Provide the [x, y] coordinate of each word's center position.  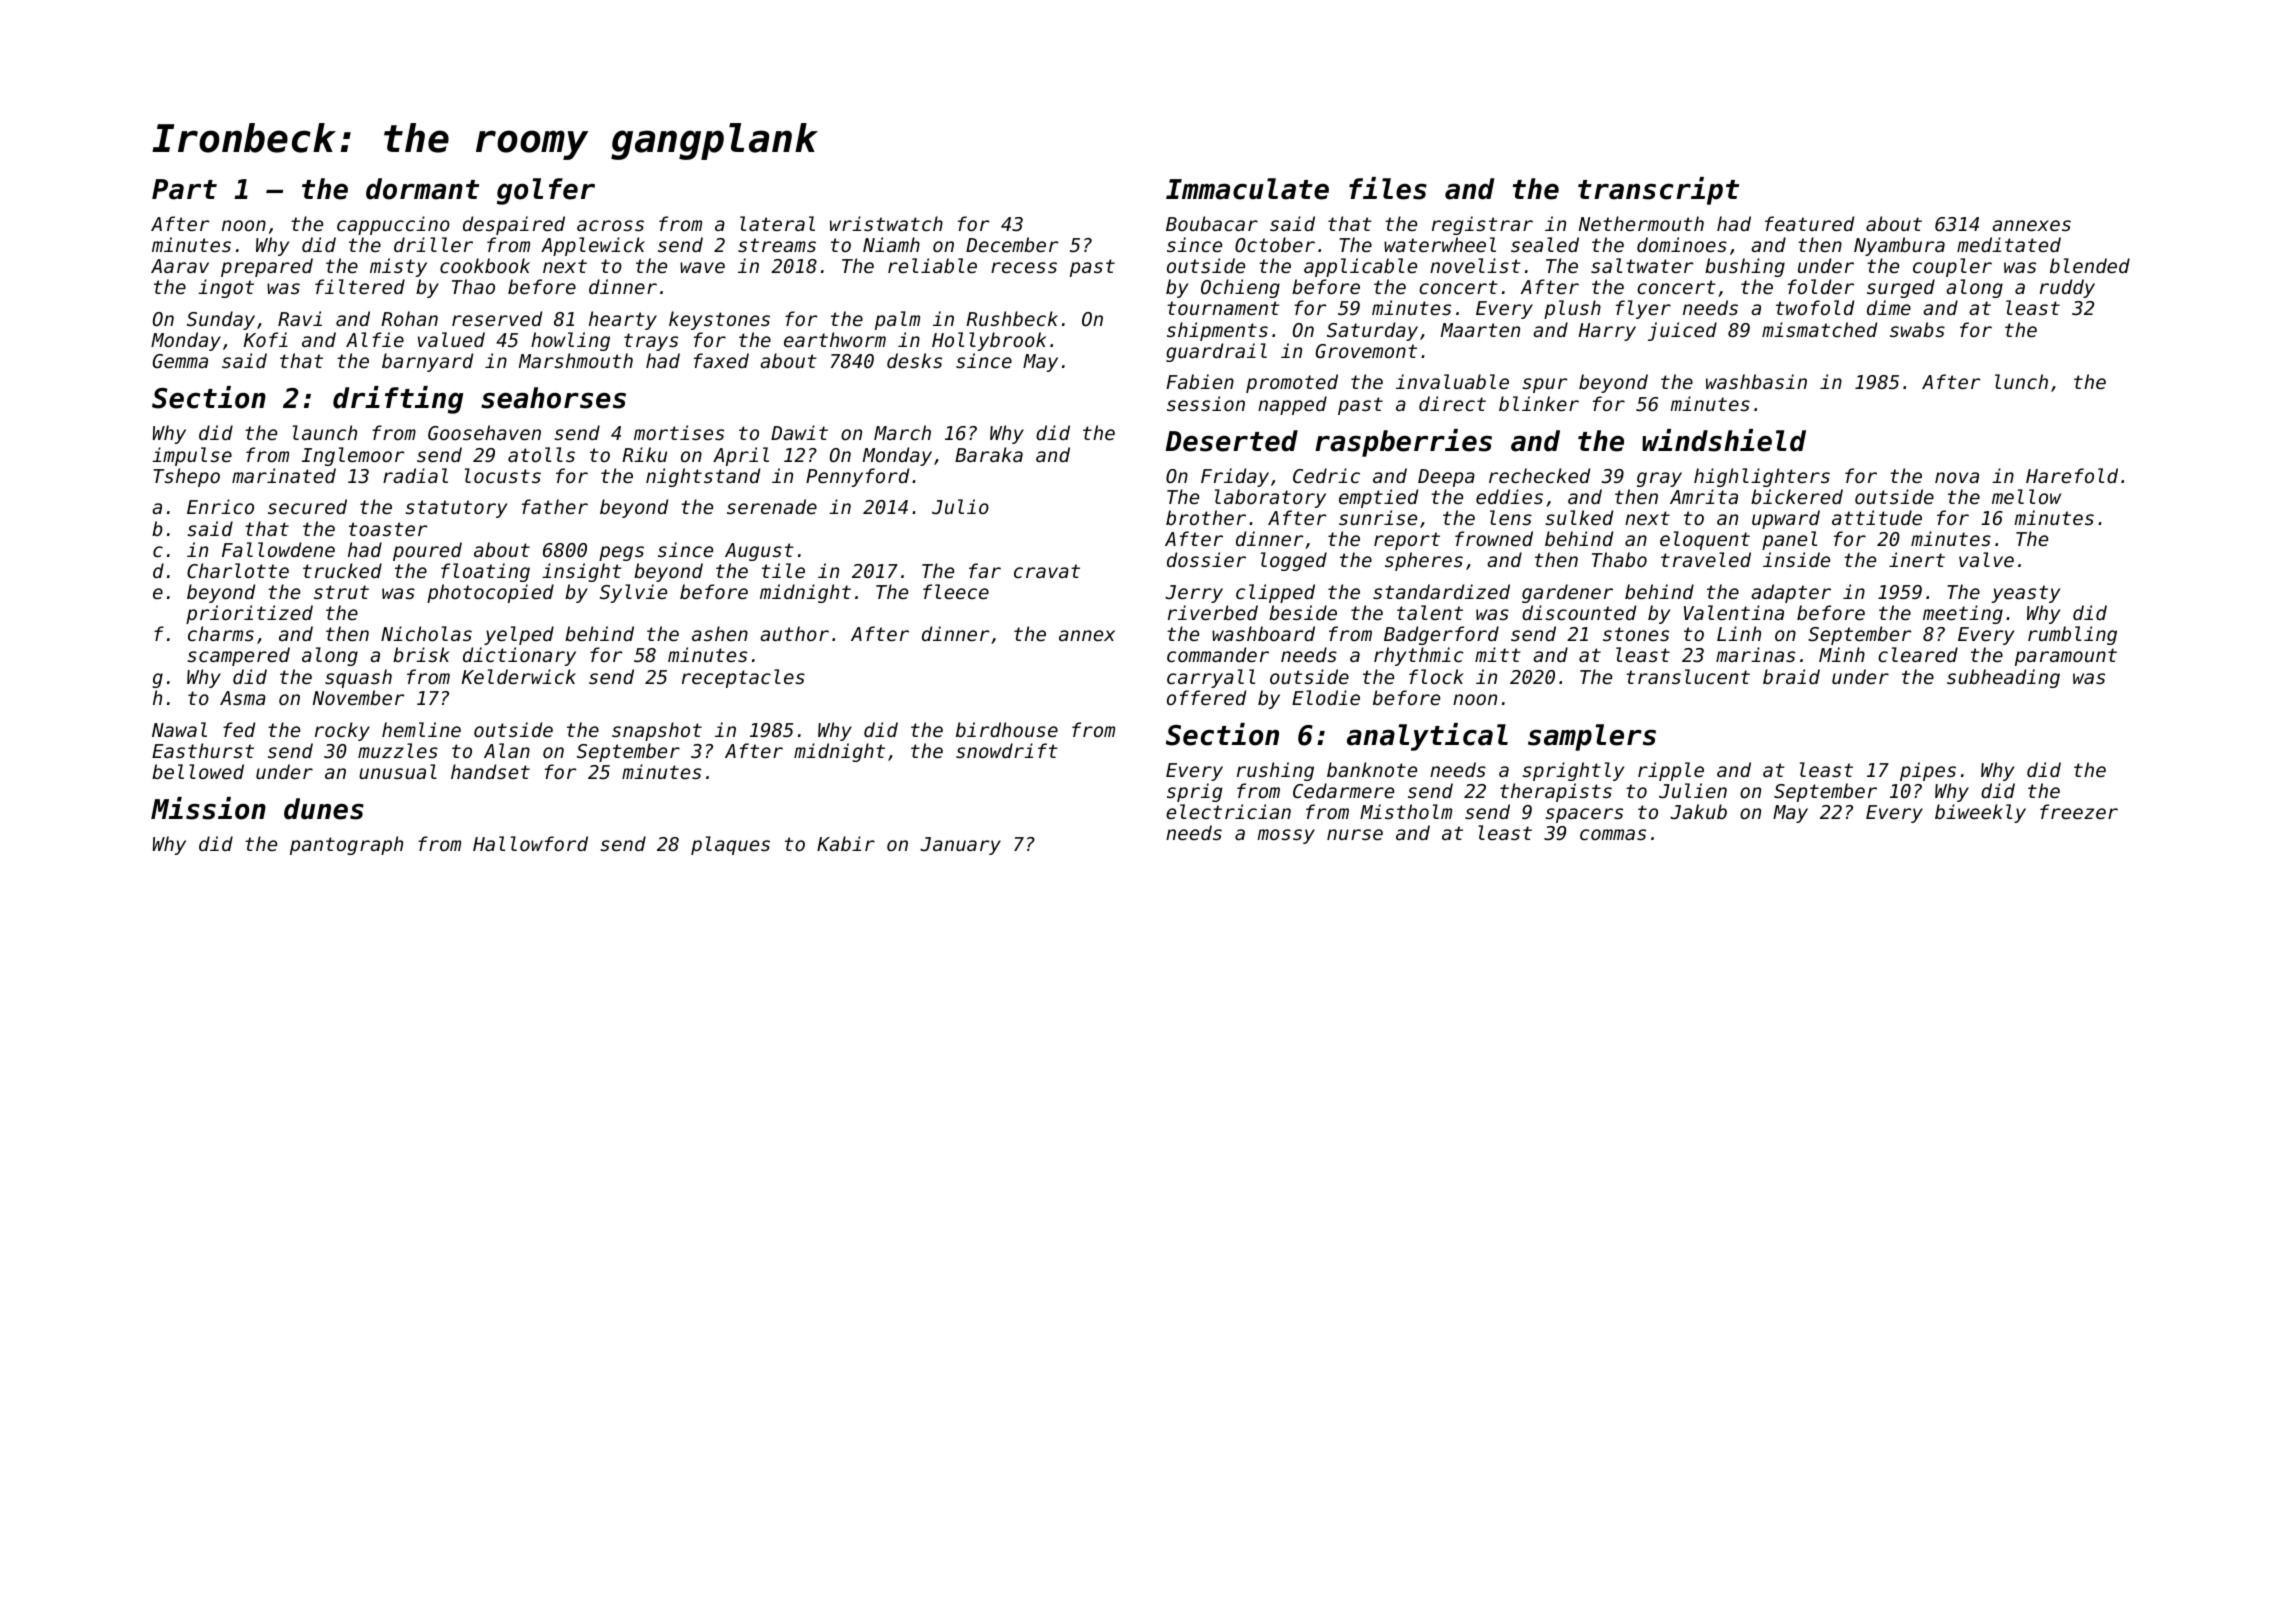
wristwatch [886, 223]
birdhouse [1007, 729]
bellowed [198, 771]
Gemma [180, 361]
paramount [2066, 657]
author [794, 633]
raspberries [1403, 443]
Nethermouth [1641, 223]
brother [1206, 517]
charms [221, 633]
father [555, 506]
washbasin [1756, 381]
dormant [422, 189]
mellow [2026, 496]
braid [1791, 676]
